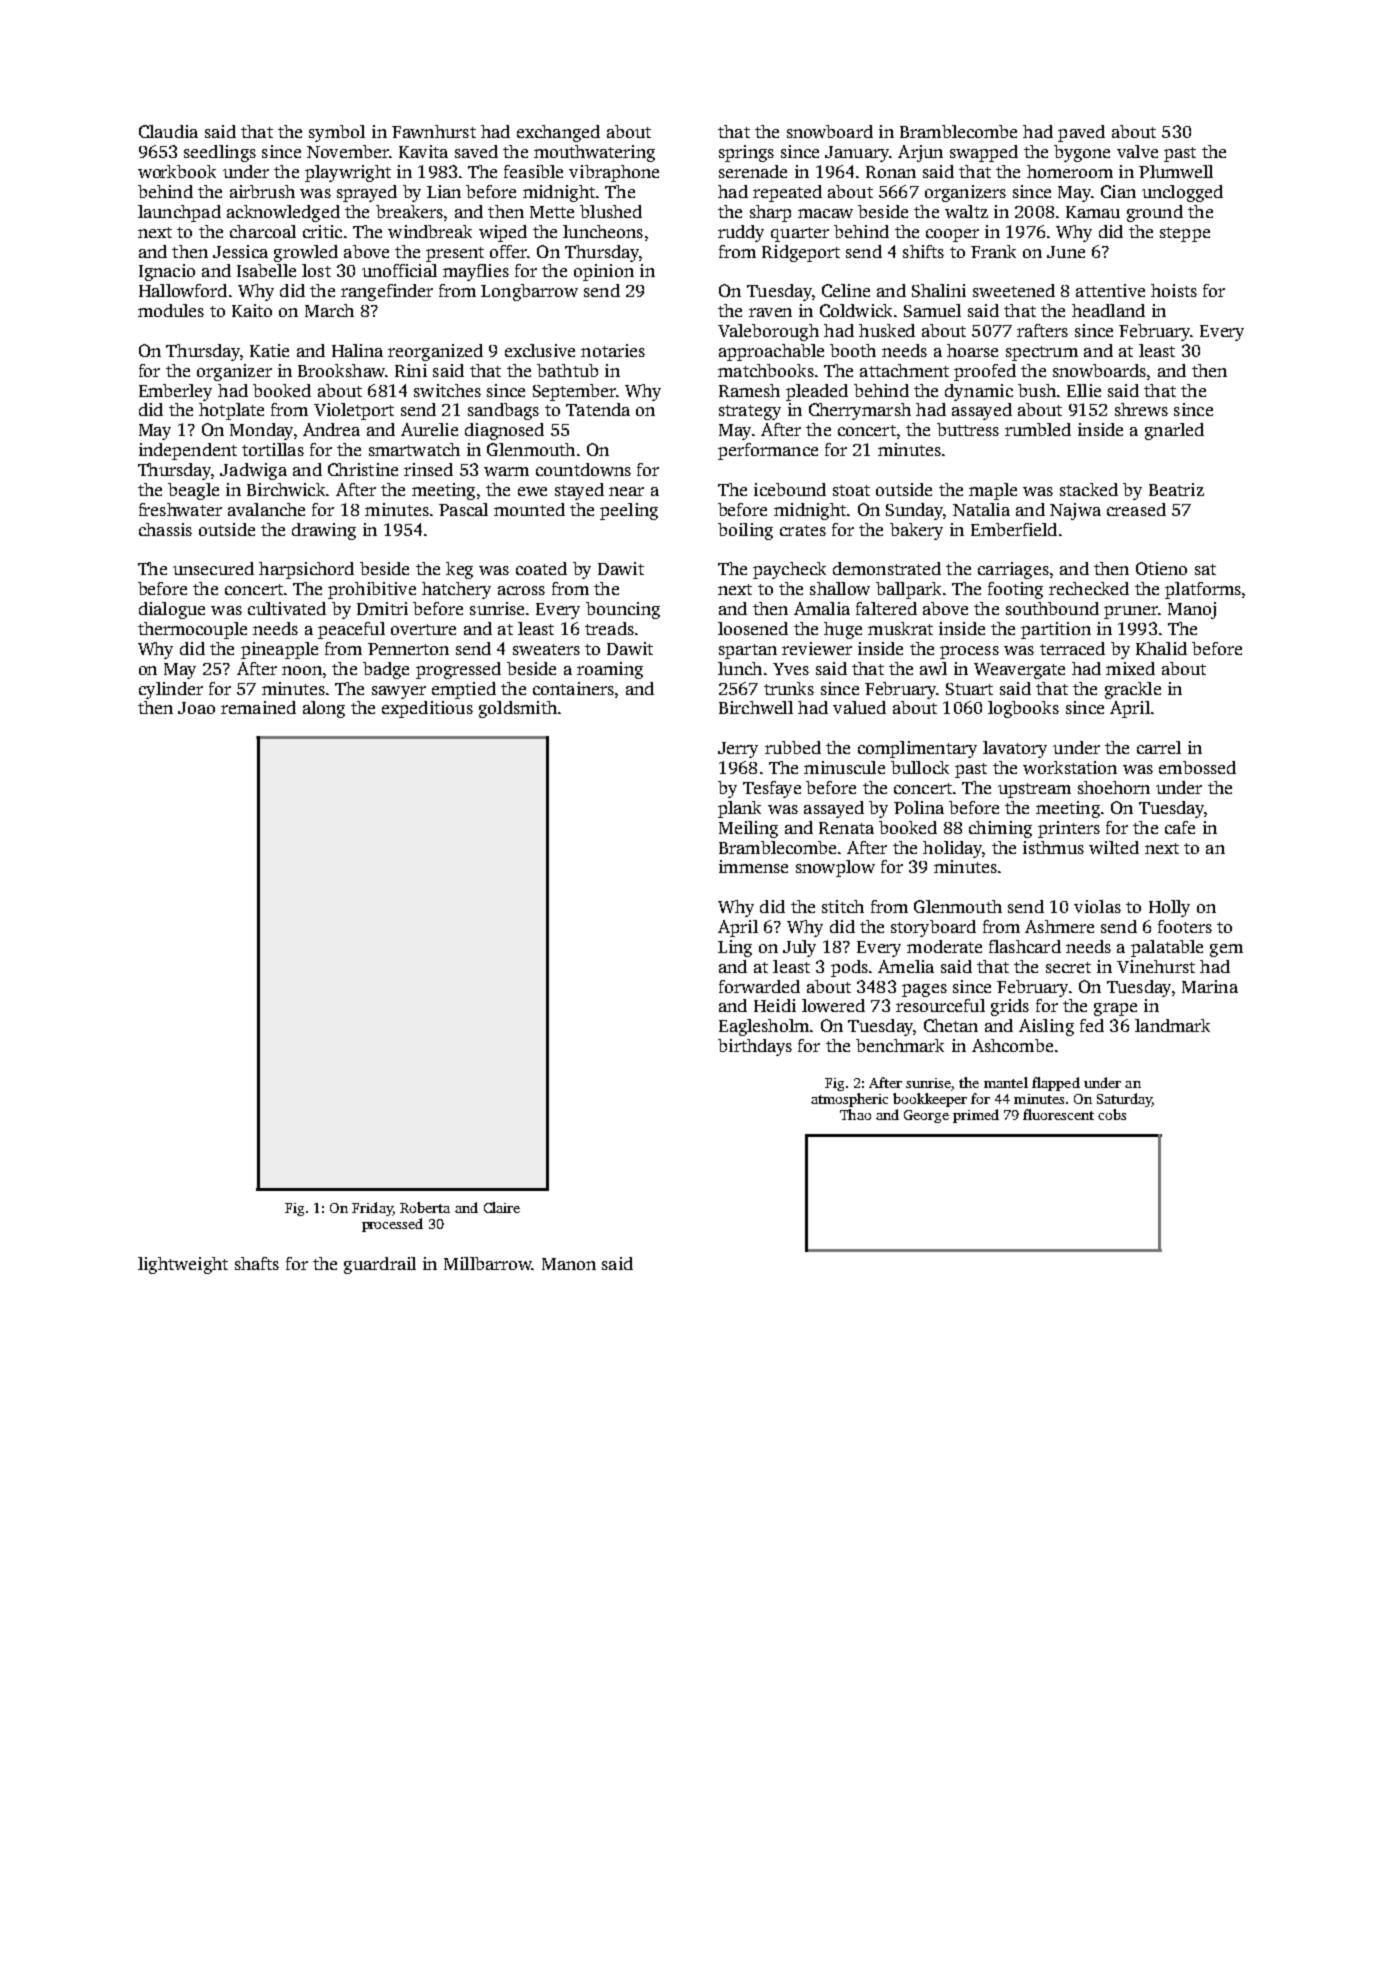 The image size is (1386, 1969). I want to click on stoat, so click(851, 490).
